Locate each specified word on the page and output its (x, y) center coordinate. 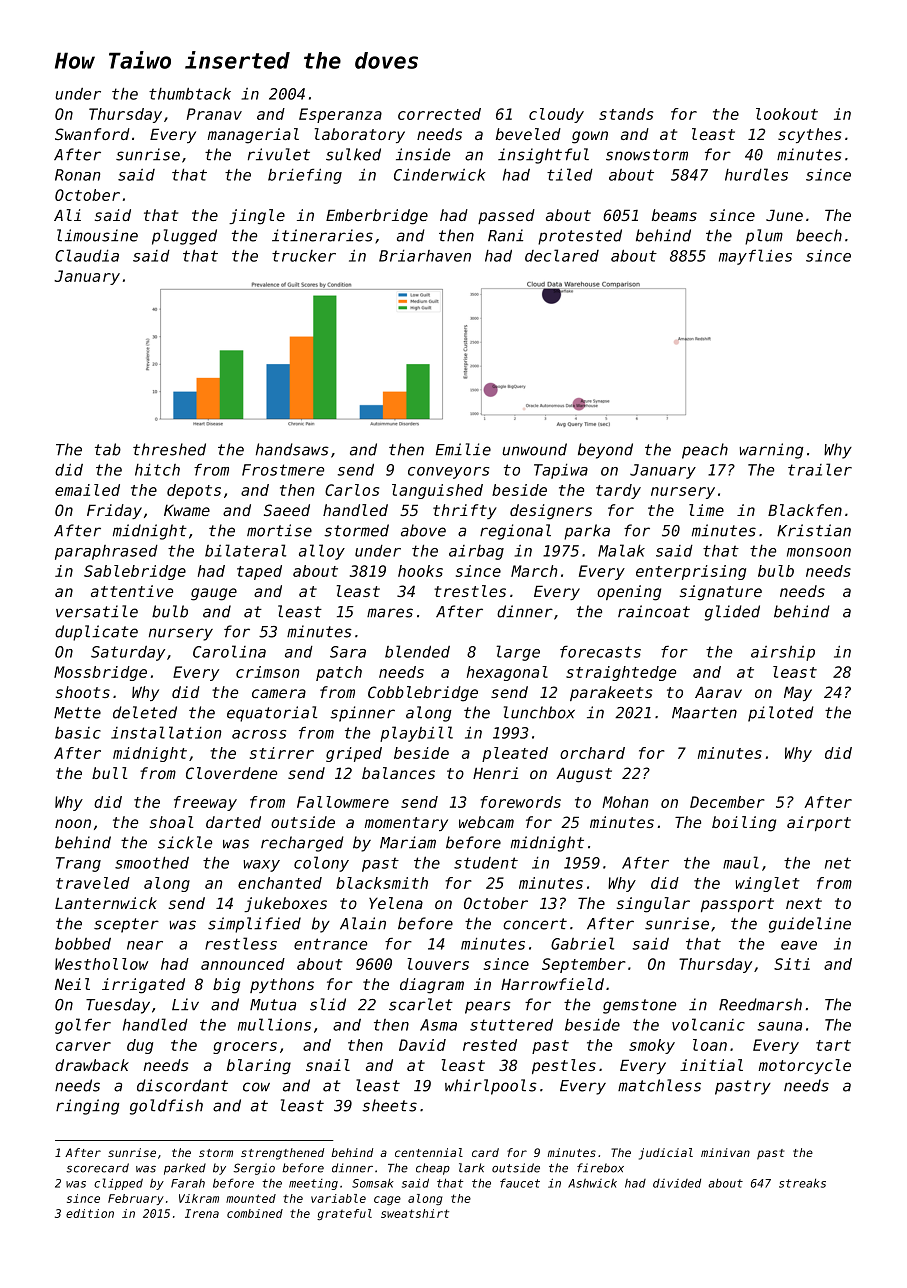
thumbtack (190, 94)
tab (108, 449)
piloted (781, 714)
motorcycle (804, 1066)
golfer (83, 1026)
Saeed (287, 510)
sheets (389, 1105)
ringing (88, 1107)
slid (328, 1004)
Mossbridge (100, 673)
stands (626, 114)
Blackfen (805, 510)
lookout (787, 114)
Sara (348, 652)
